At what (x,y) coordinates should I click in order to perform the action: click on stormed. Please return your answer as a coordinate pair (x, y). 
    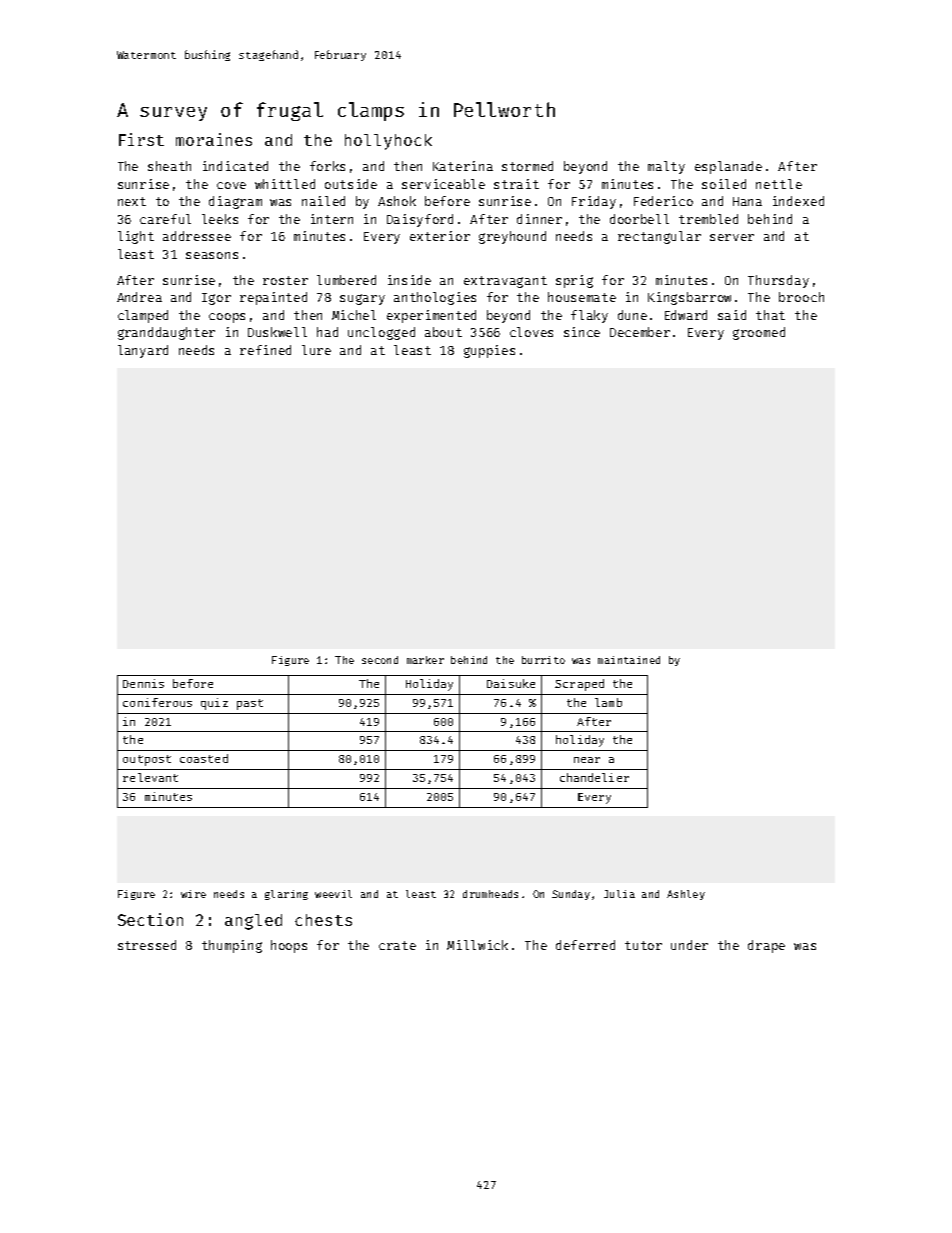
    Looking at the image, I should click on (527, 166).
